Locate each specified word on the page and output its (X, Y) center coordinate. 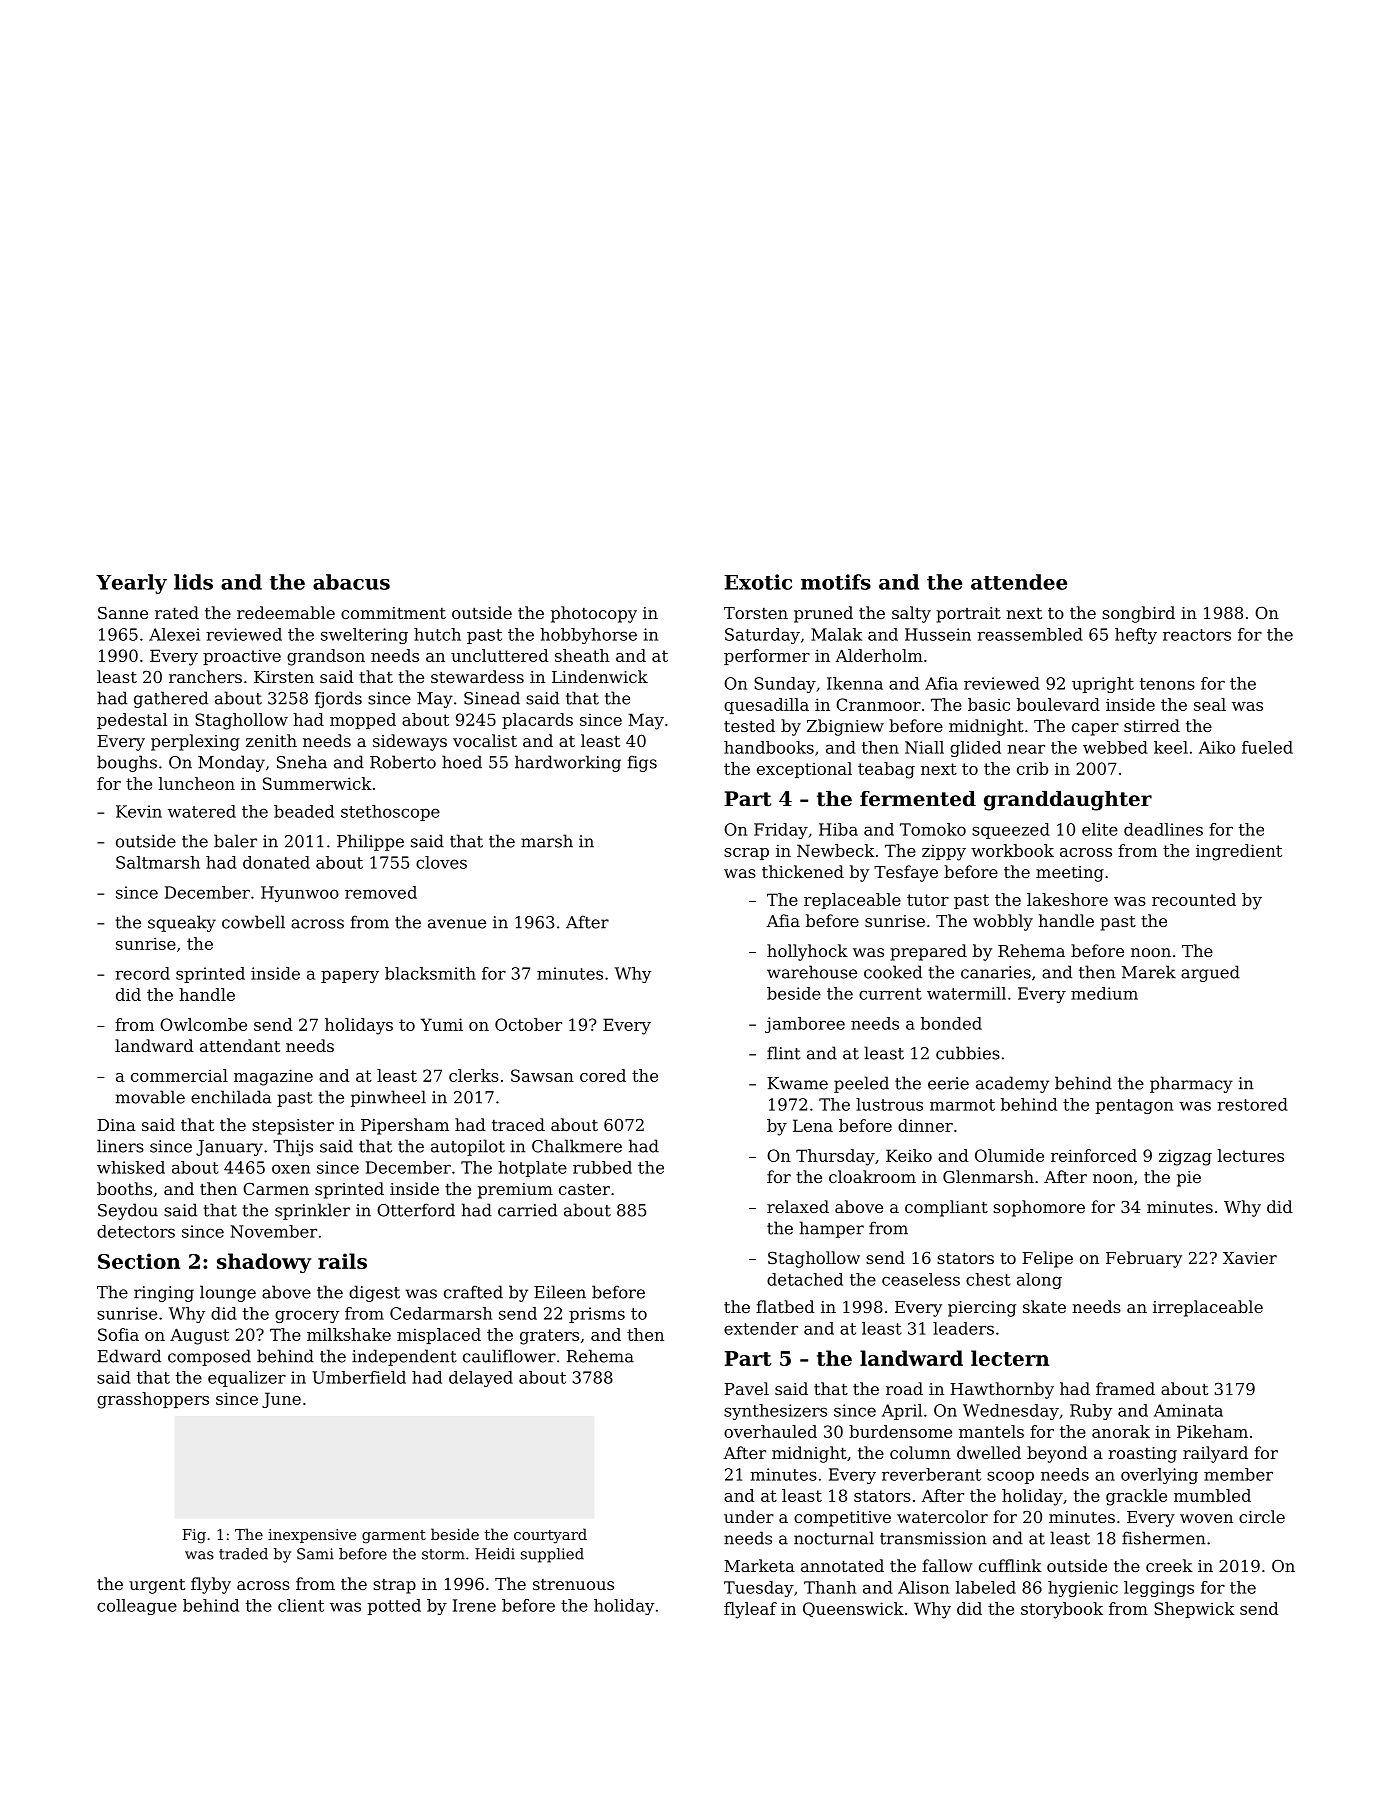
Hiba (838, 829)
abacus (351, 582)
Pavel (746, 1388)
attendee (1019, 582)
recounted (1194, 899)
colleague (137, 1607)
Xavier (1250, 1258)
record (142, 973)
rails (342, 1261)
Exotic (758, 582)
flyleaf (750, 1610)
